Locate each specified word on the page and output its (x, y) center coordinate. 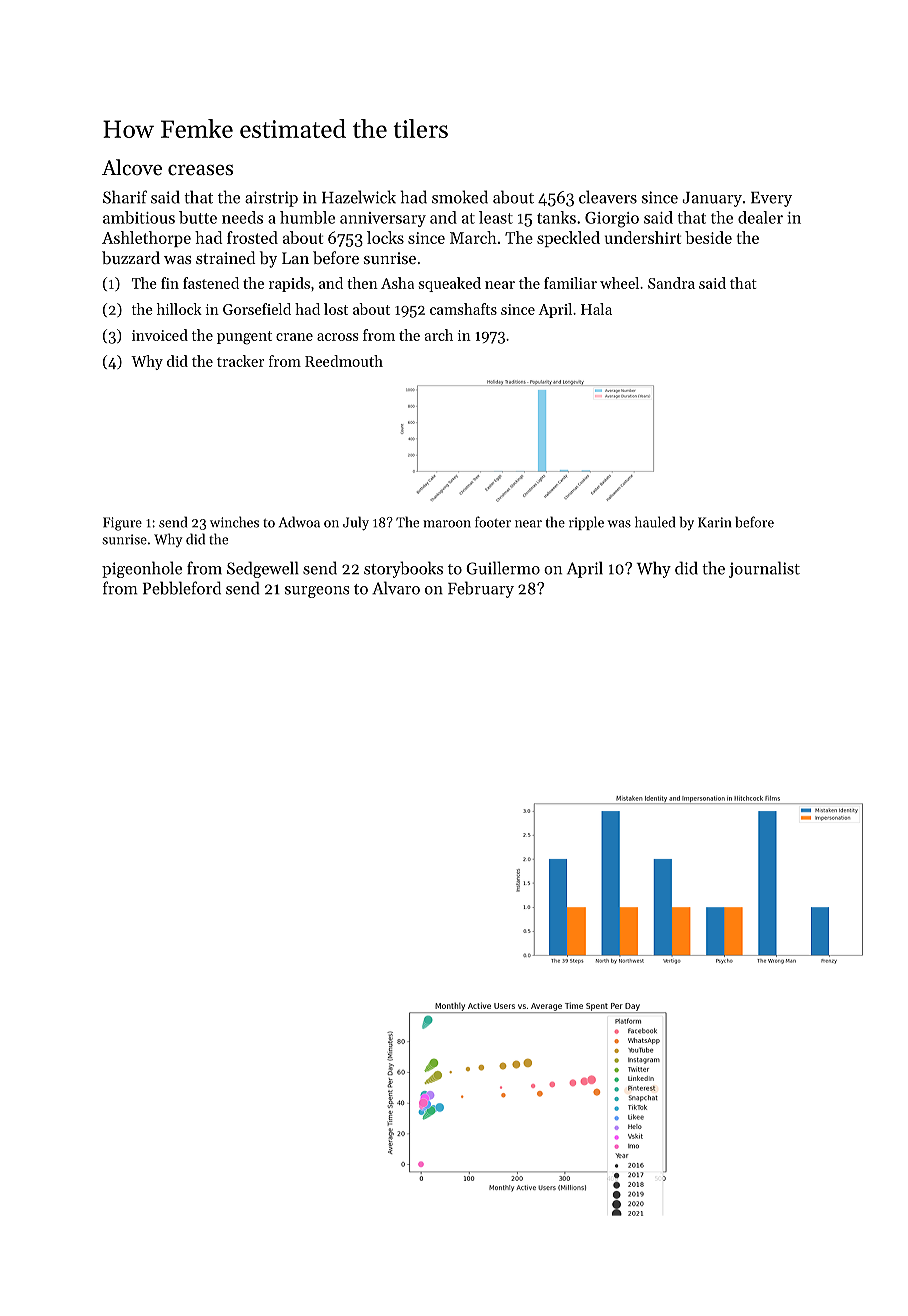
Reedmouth (344, 361)
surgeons (317, 592)
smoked (460, 197)
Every (771, 199)
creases (200, 170)
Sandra (671, 283)
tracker (240, 361)
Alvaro (396, 588)
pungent (244, 338)
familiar (570, 283)
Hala (596, 309)
